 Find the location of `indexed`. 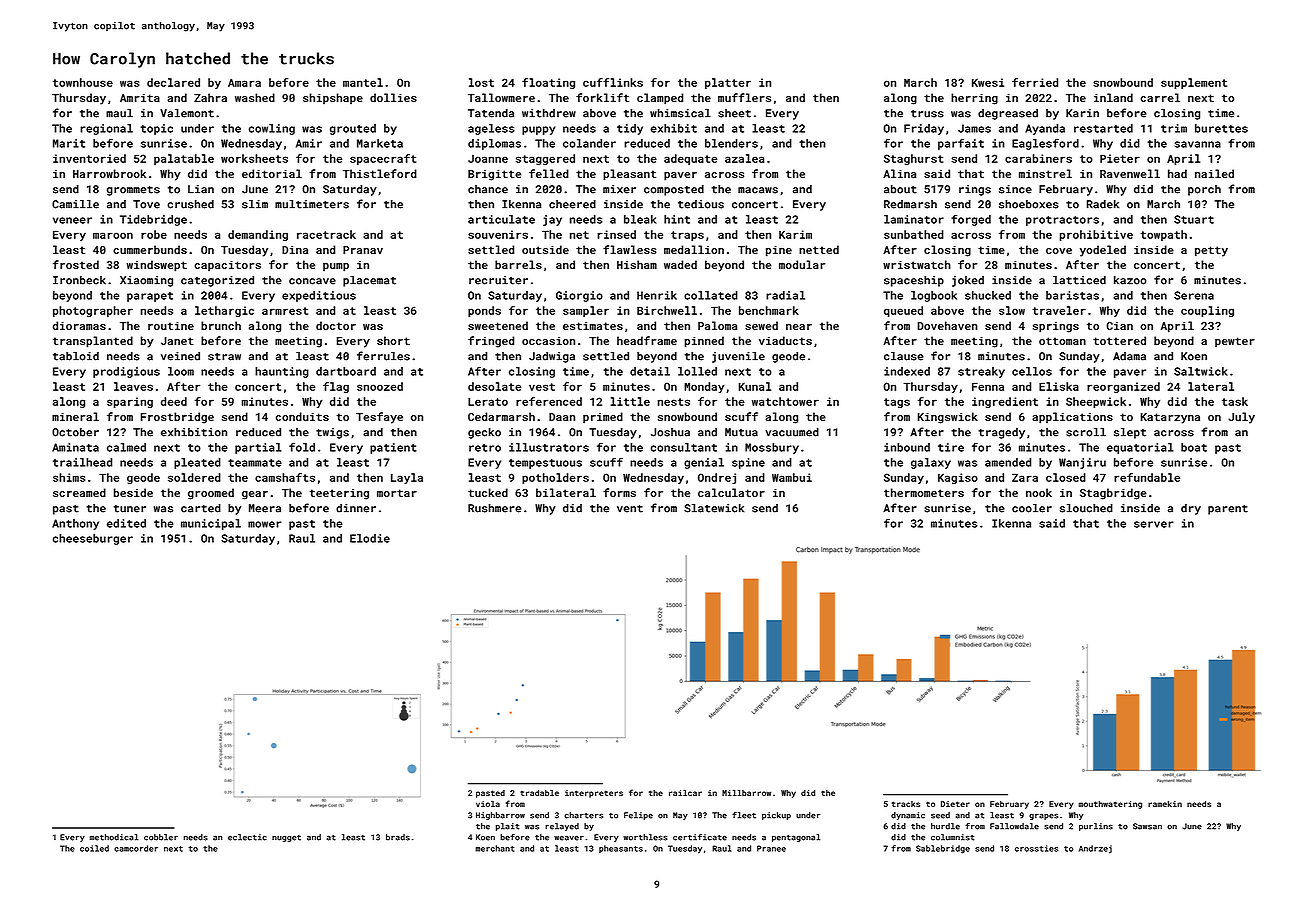

indexed is located at coordinates (907, 371).
